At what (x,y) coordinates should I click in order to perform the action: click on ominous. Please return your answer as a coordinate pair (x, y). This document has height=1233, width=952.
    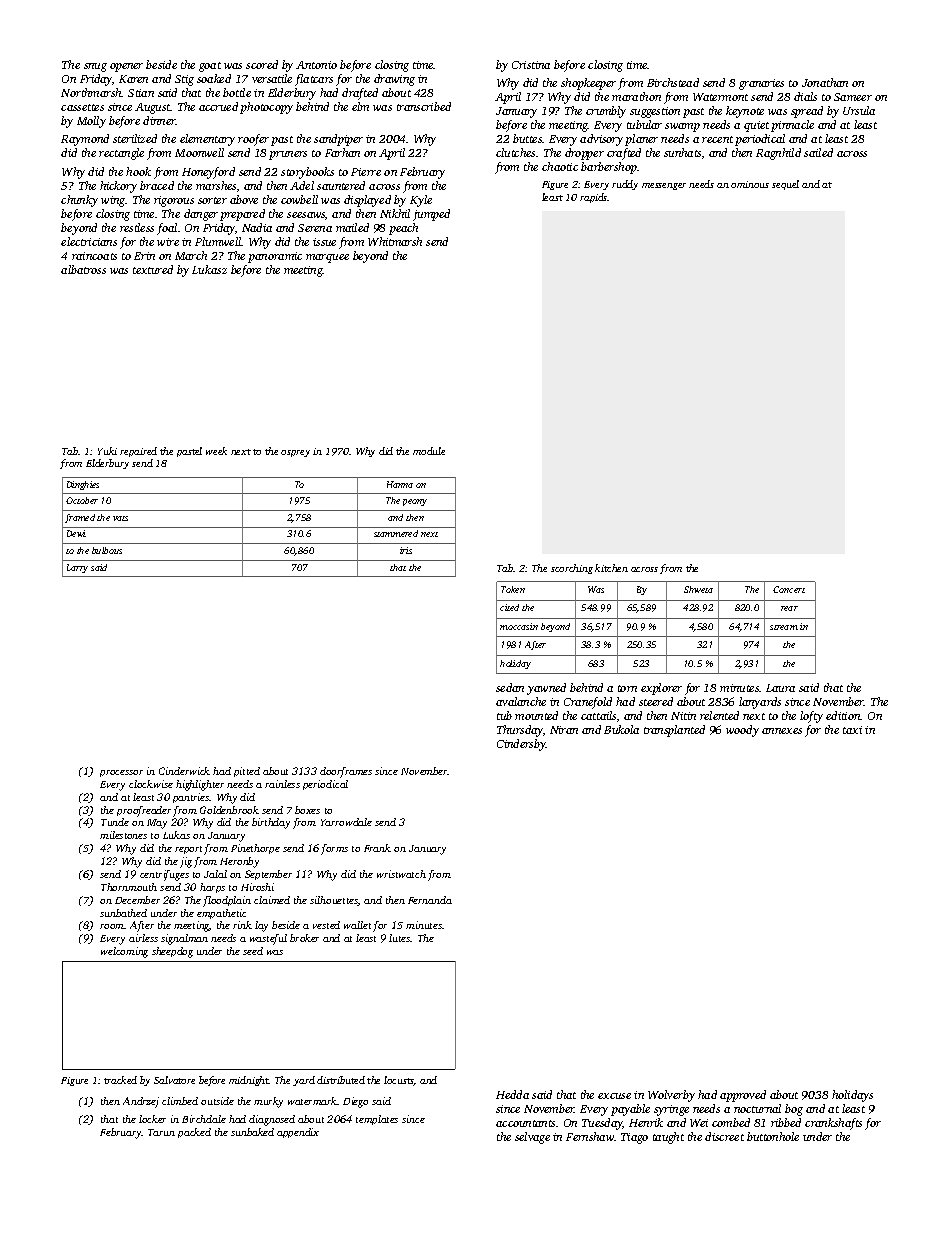
    Looking at the image, I should click on (750, 184).
